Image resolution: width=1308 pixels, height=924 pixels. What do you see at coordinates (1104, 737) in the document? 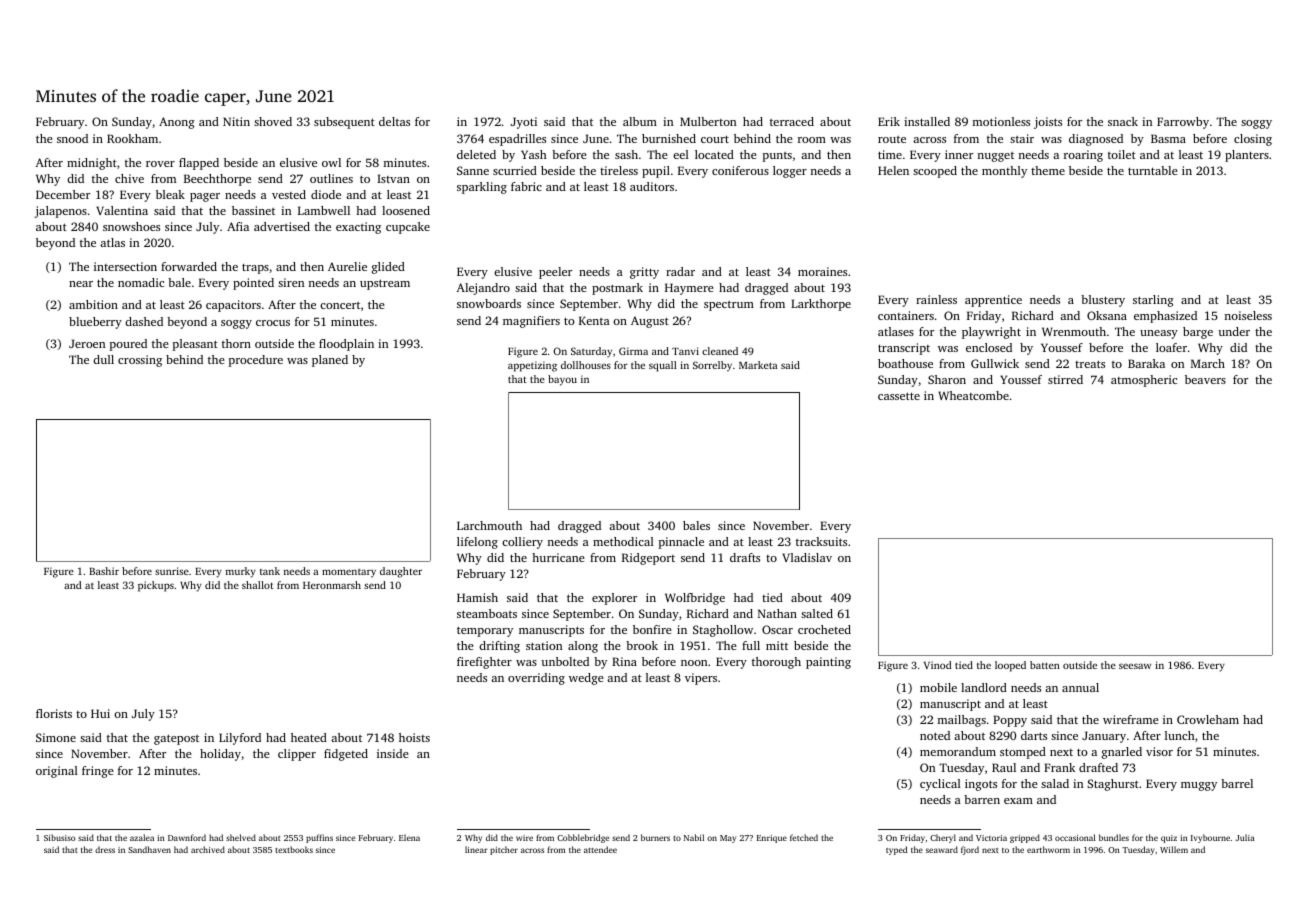
I see `January` at bounding box center [1104, 737].
